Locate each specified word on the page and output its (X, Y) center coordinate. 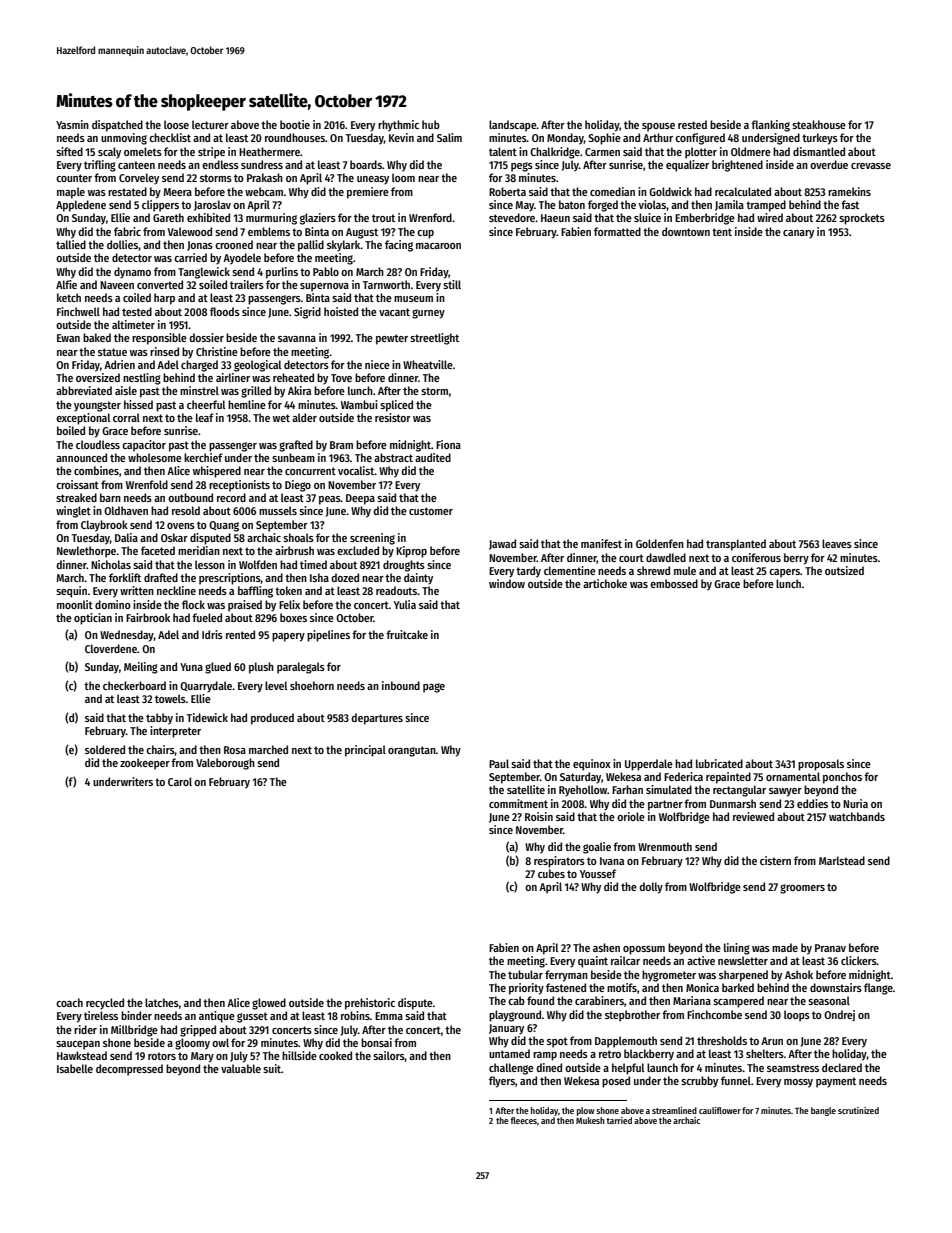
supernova (324, 287)
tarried (619, 1120)
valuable (241, 1068)
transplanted (736, 545)
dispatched (117, 126)
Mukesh (590, 1120)
